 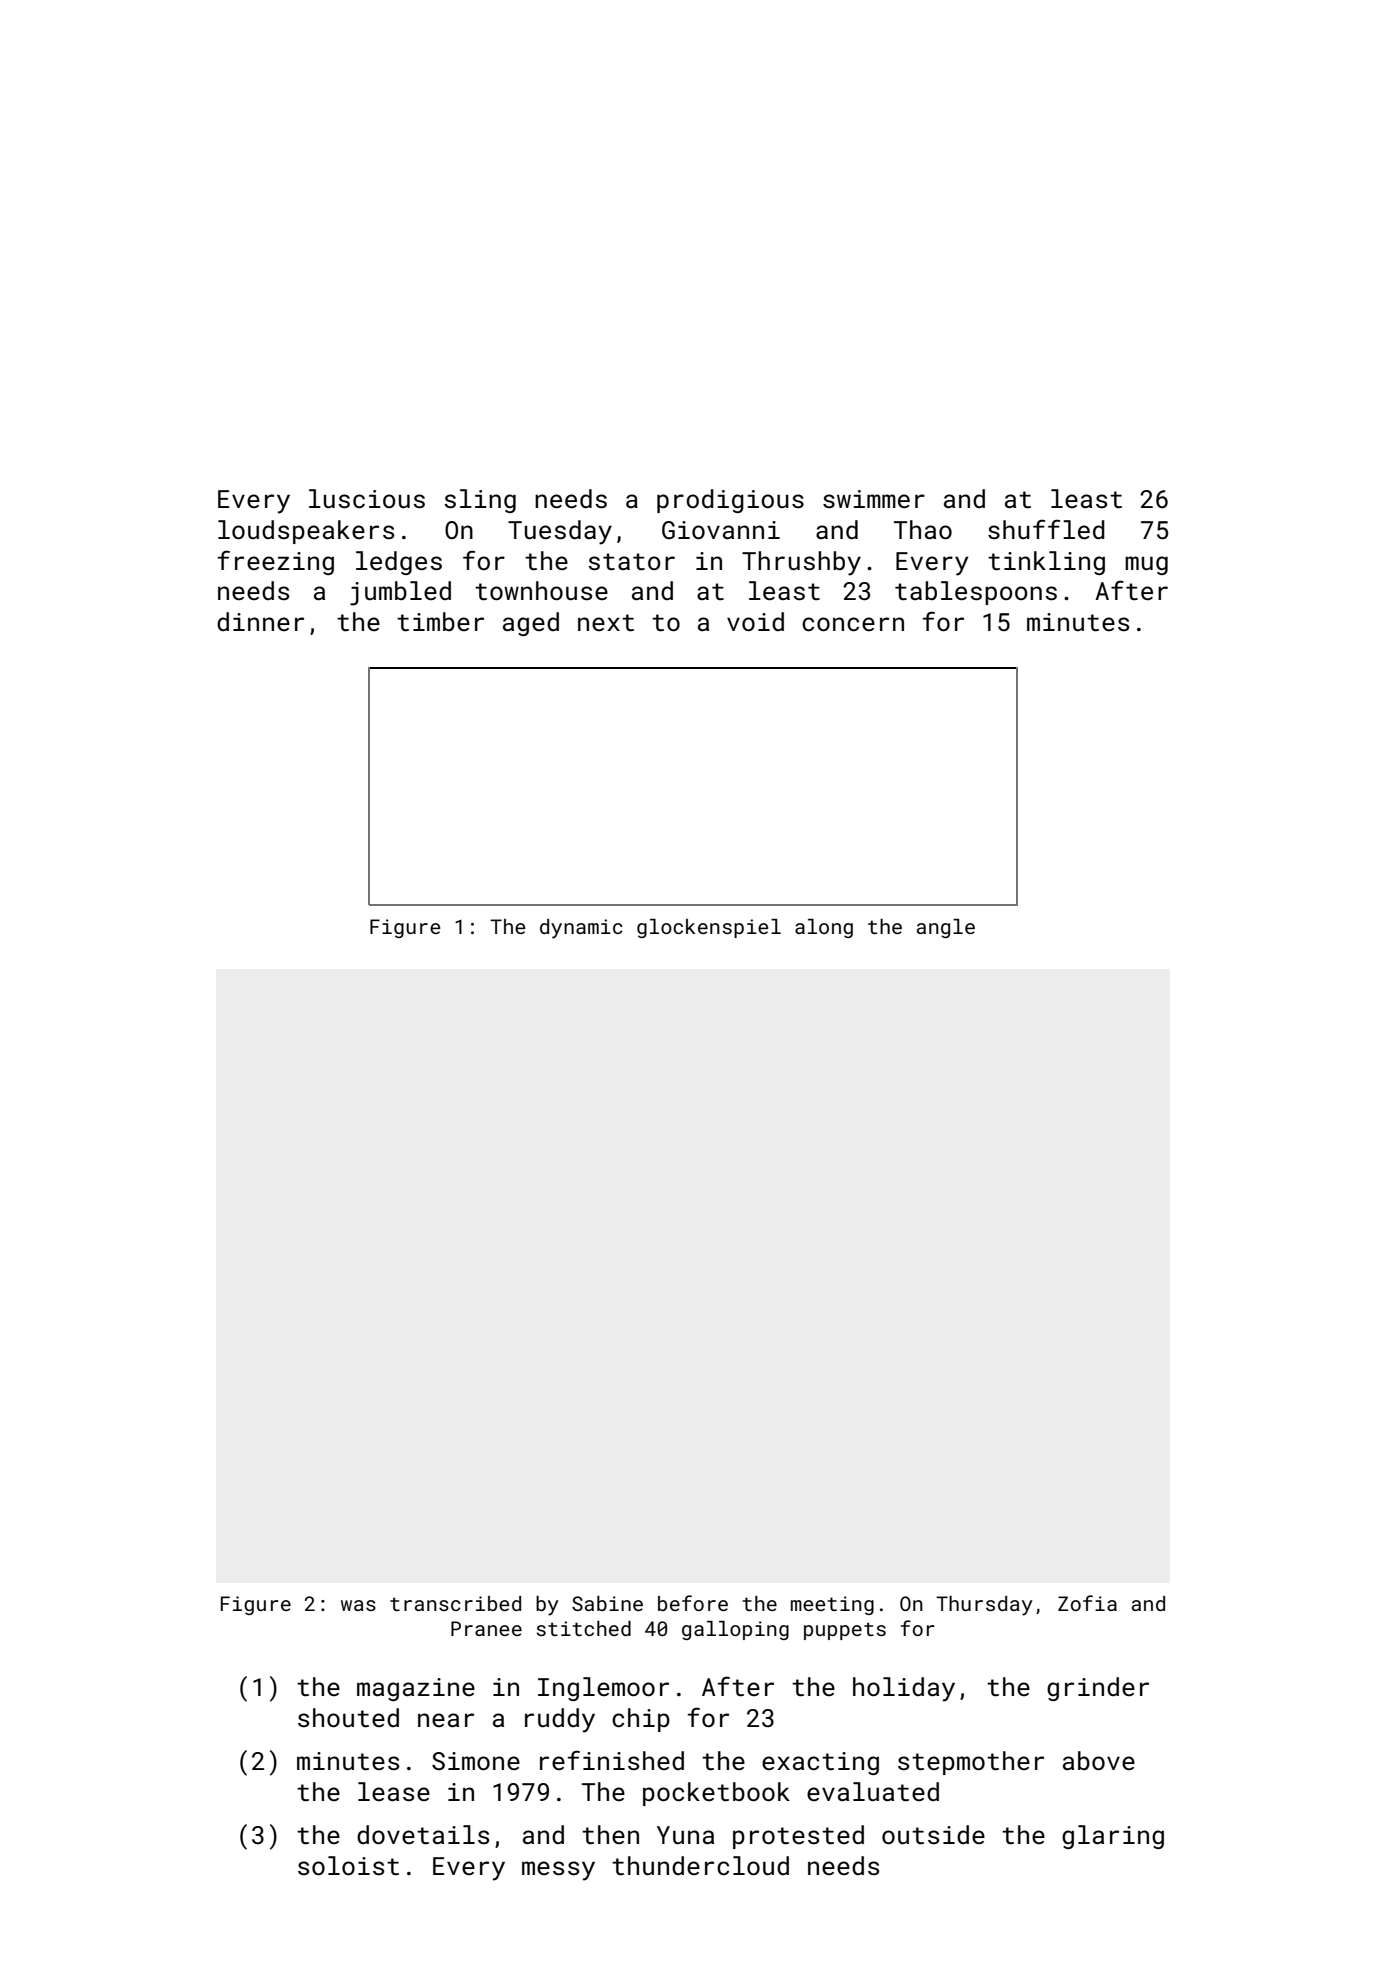 What do you see at coordinates (1046, 529) in the screenshot?
I see `shuffled` at bounding box center [1046, 529].
